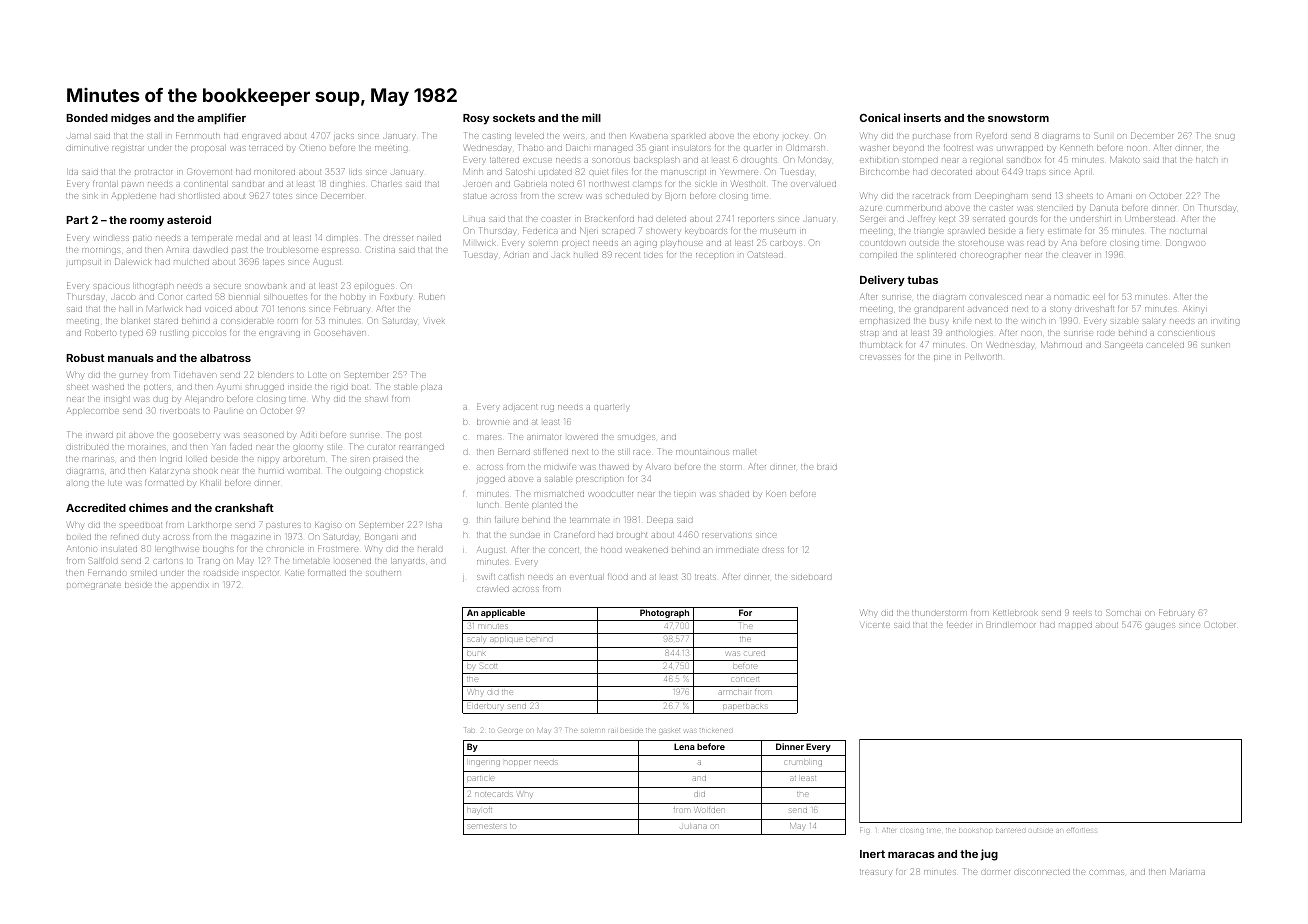  What do you see at coordinates (131, 358) in the screenshot?
I see `manuals` at bounding box center [131, 358].
